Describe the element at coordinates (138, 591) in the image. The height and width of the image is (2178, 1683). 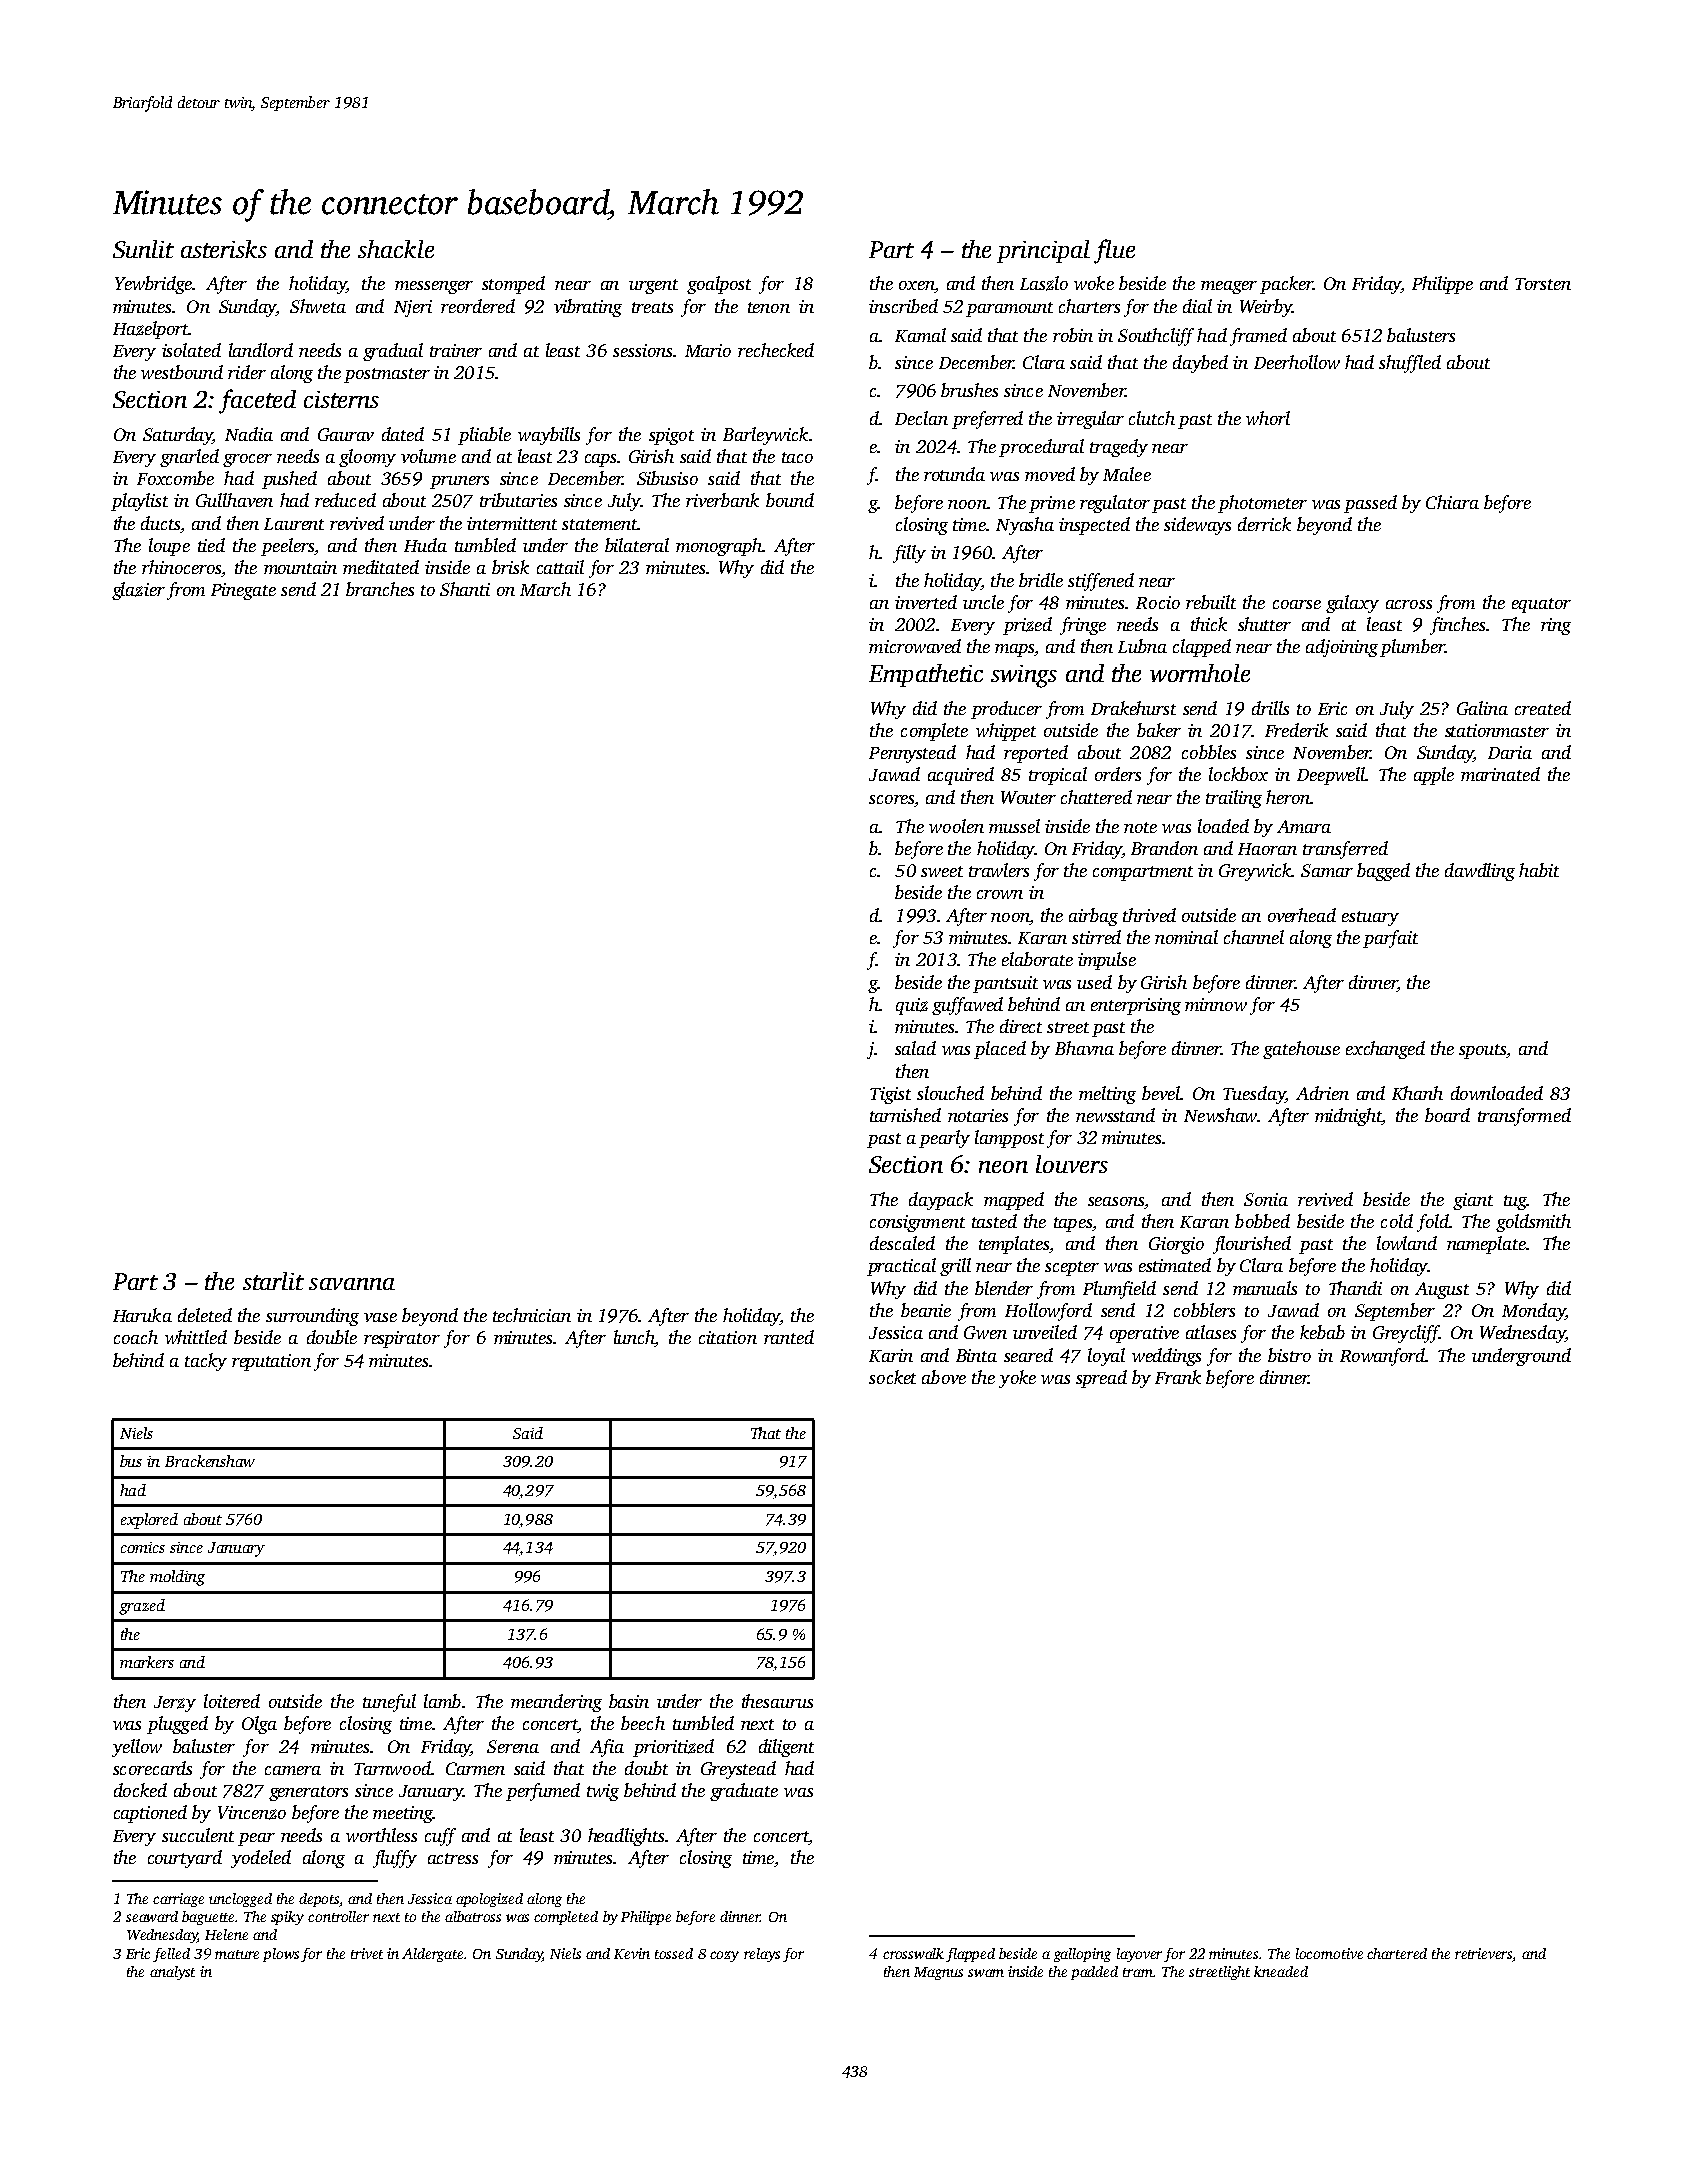
I see `glazier` at that location.
